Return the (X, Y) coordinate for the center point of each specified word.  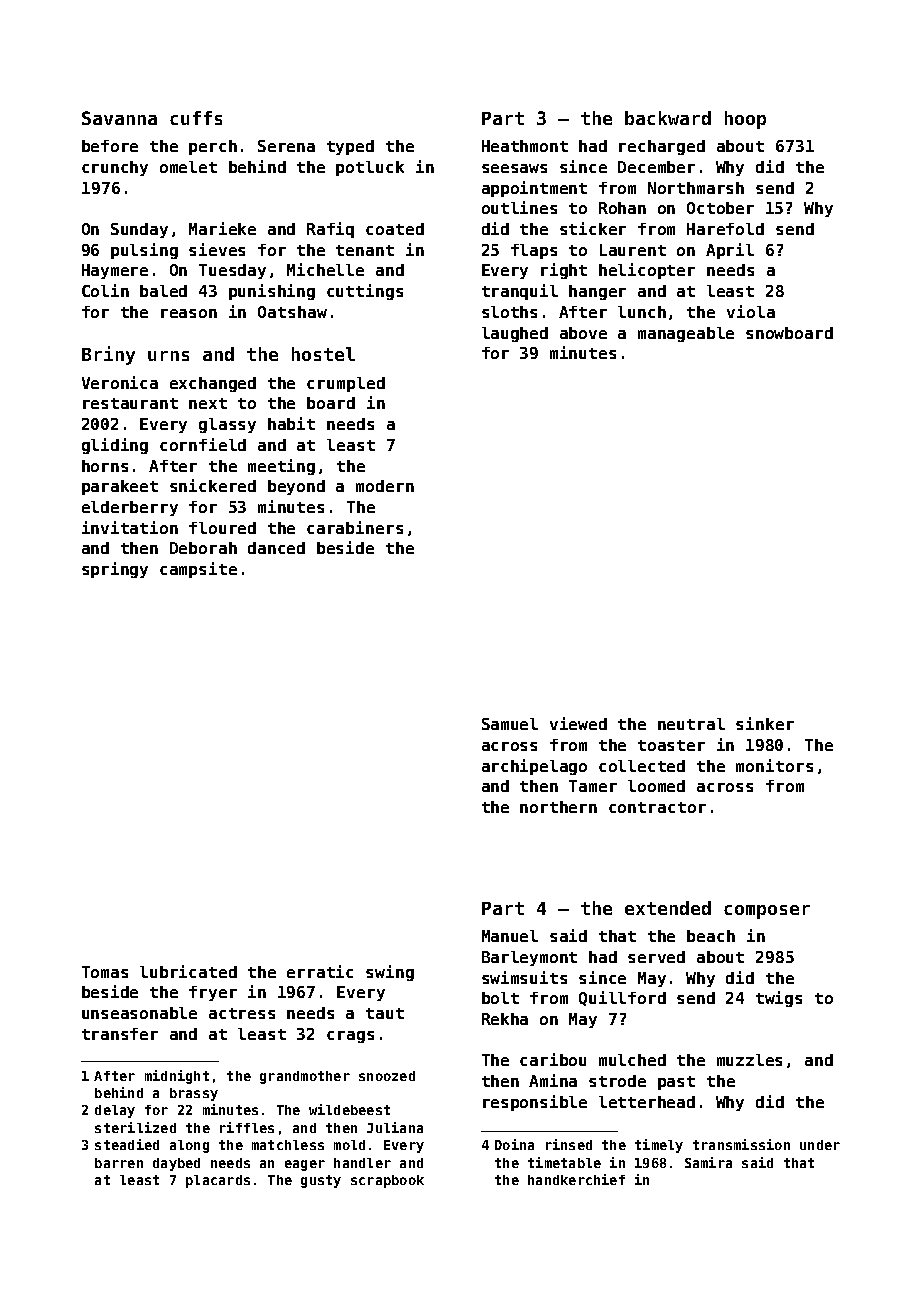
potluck (370, 168)
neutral (691, 724)
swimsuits (524, 977)
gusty (321, 1181)
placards (218, 1181)
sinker (765, 723)
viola (751, 311)
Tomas (105, 972)
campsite (198, 570)
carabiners (355, 527)
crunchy (115, 168)
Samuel (510, 724)
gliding (115, 446)
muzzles (749, 1060)
